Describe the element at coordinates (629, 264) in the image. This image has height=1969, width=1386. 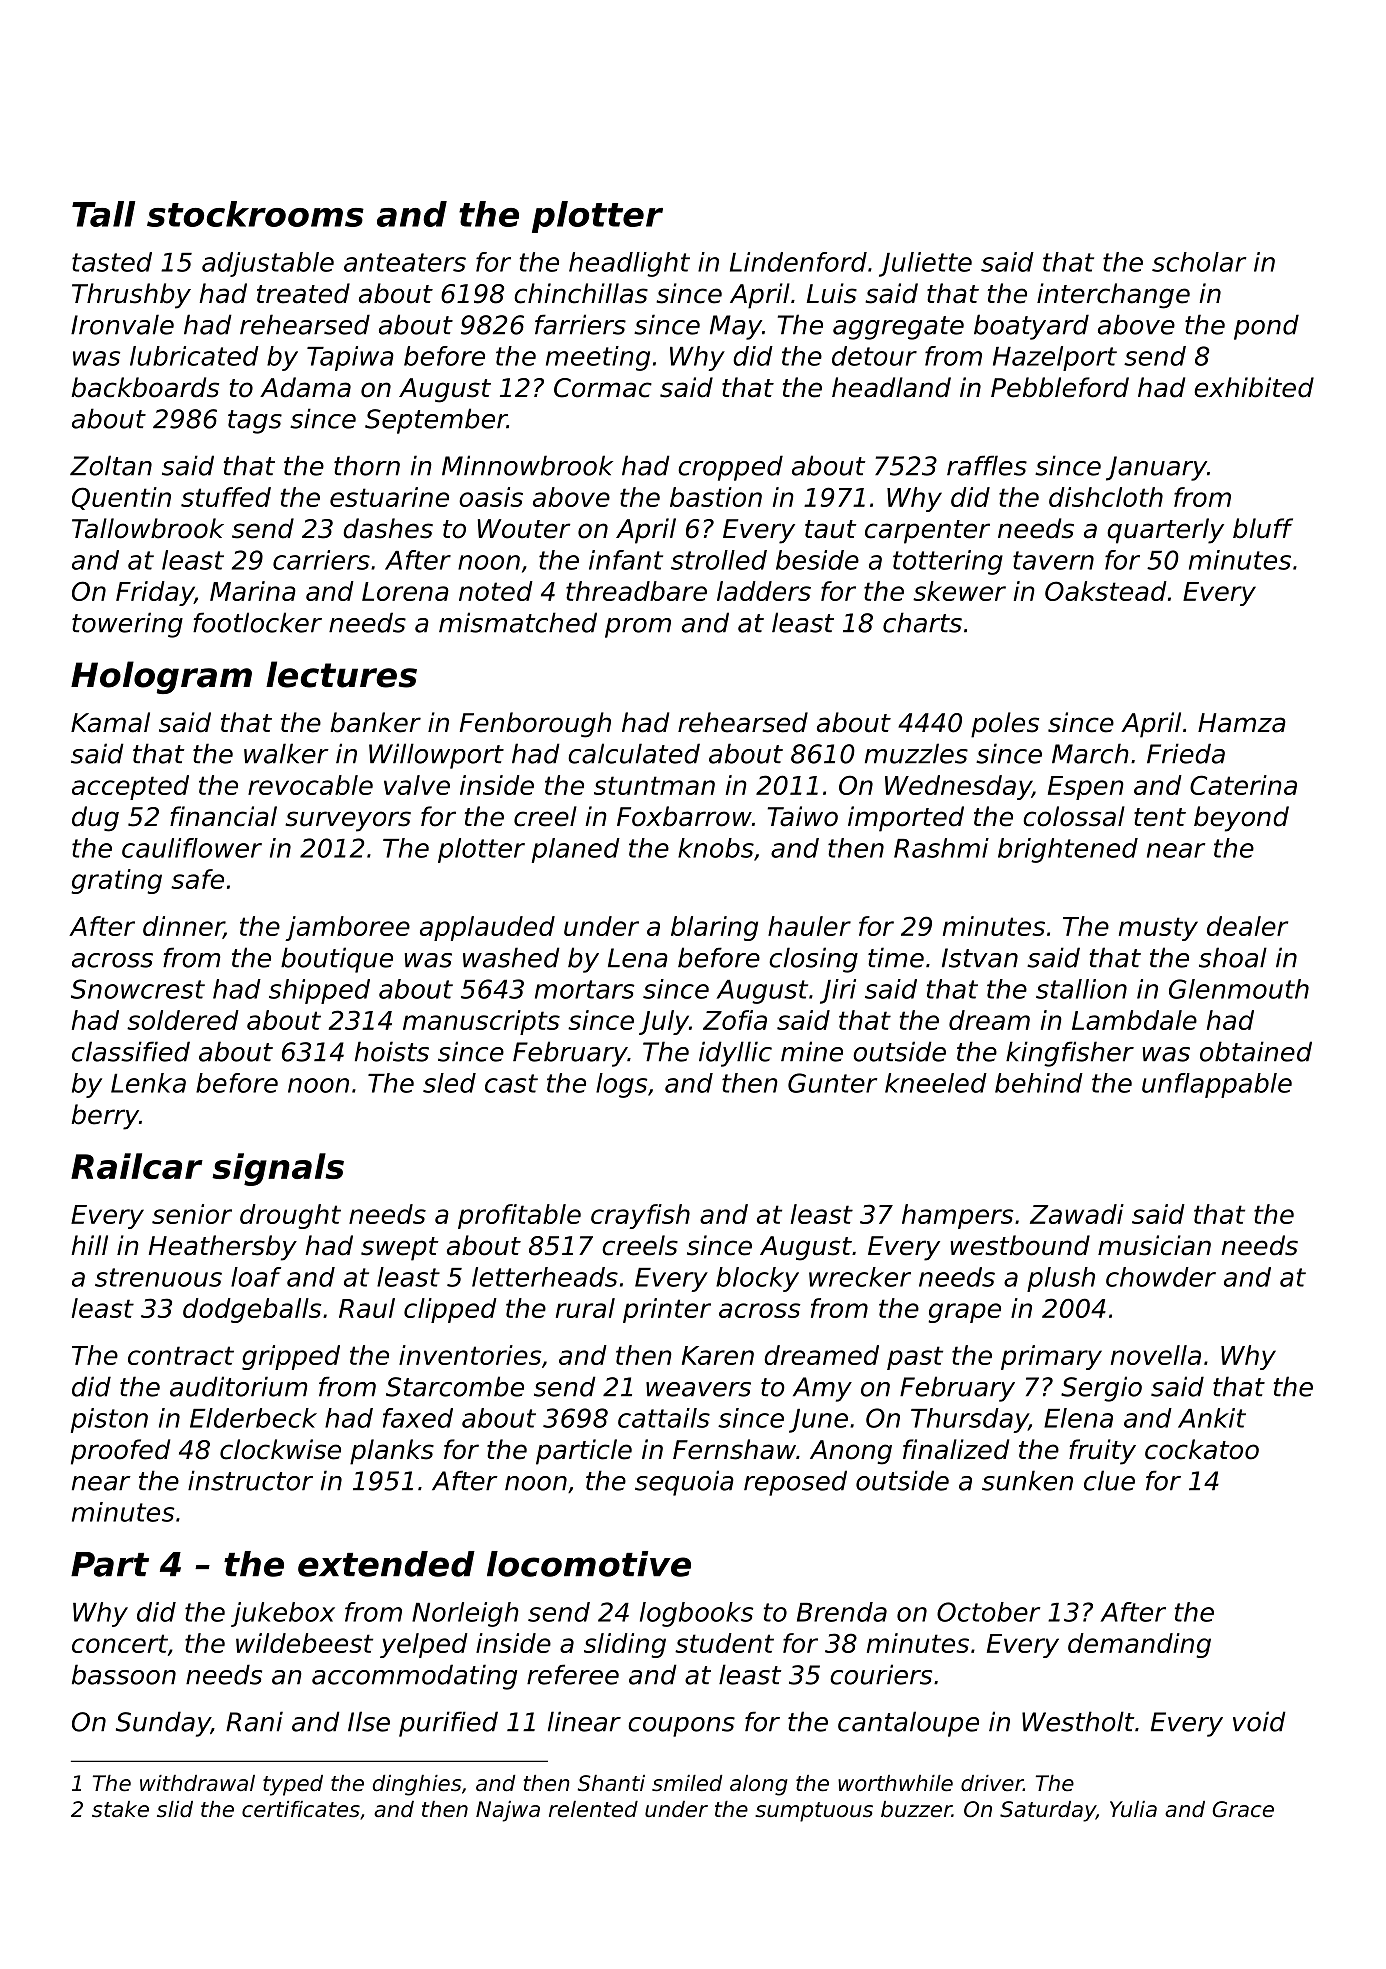
I see `headlight` at that location.
